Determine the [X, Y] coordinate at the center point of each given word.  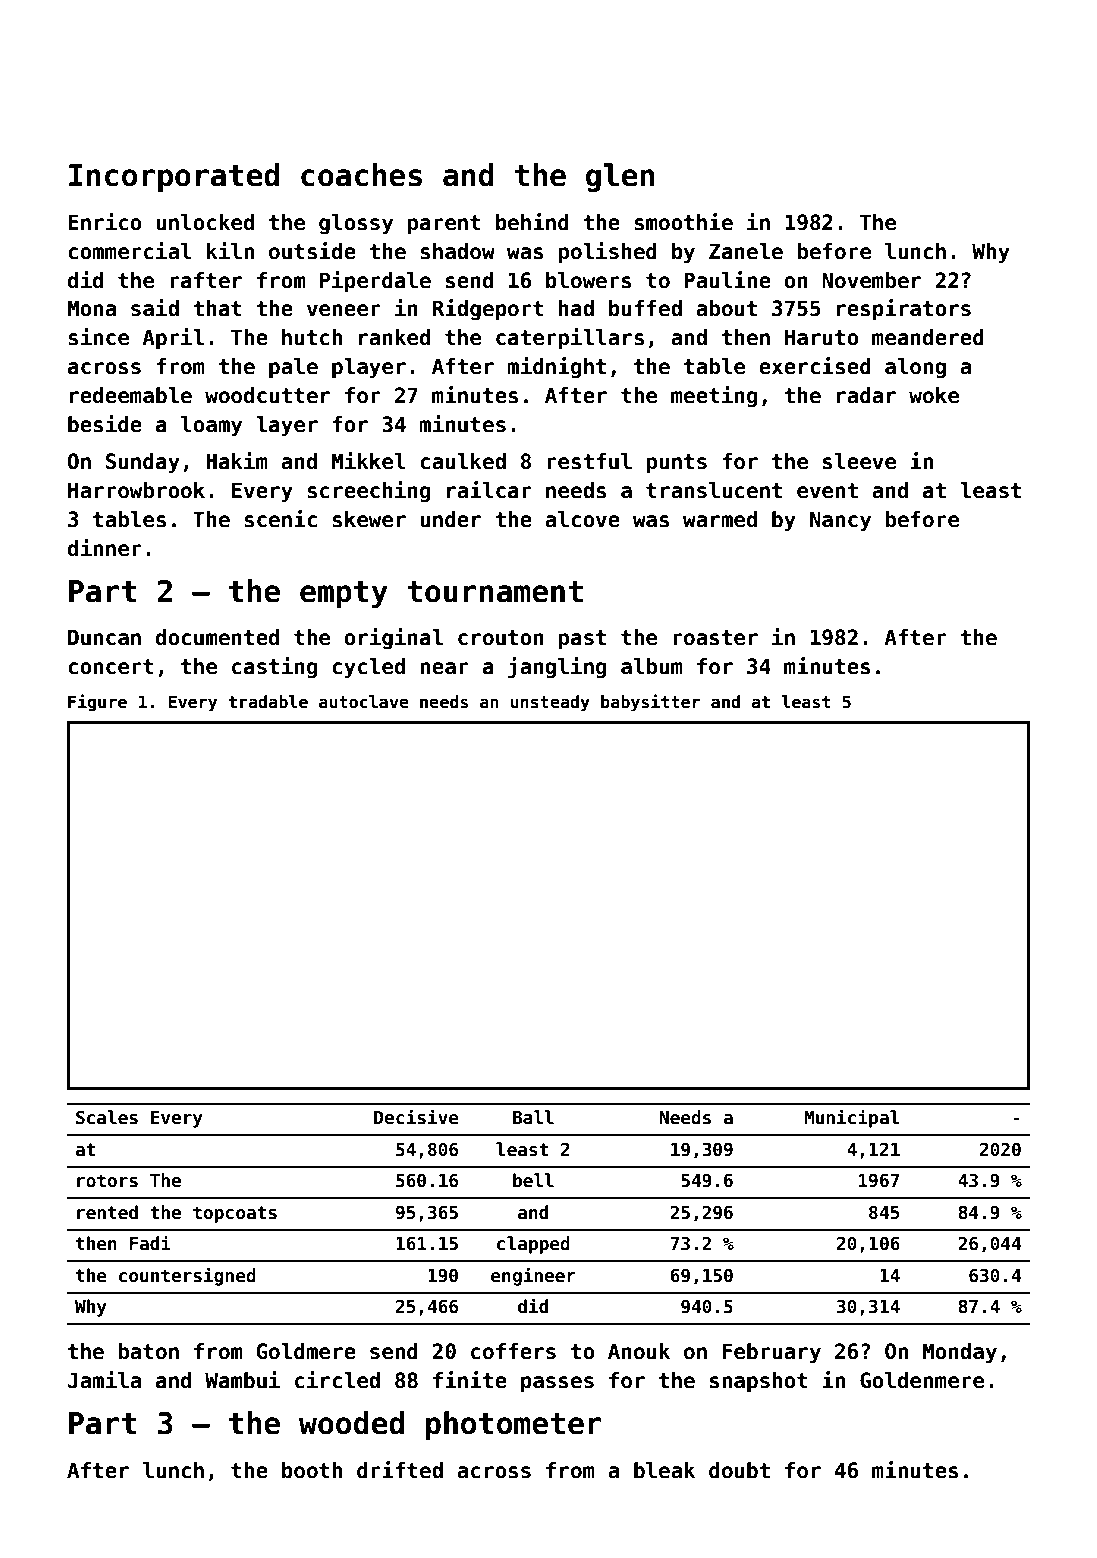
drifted [400, 1470]
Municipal [852, 1118]
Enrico [105, 222]
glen [620, 177]
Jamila [104, 1380]
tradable [268, 702]
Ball [533, 1117]
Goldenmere [922, 1380]
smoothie [683, 222]
